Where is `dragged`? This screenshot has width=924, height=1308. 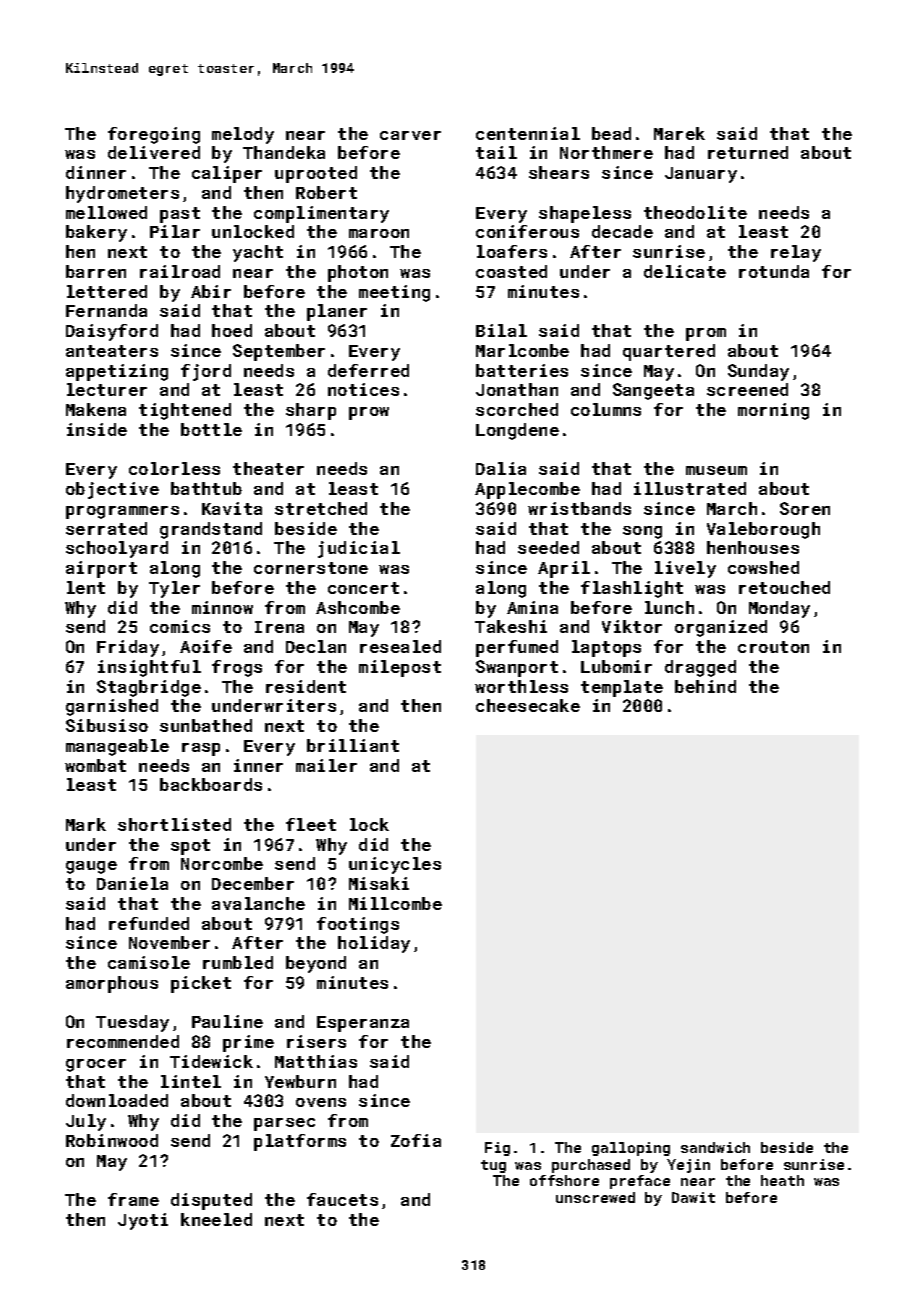 dragged is located at coordinates (700, 668).
